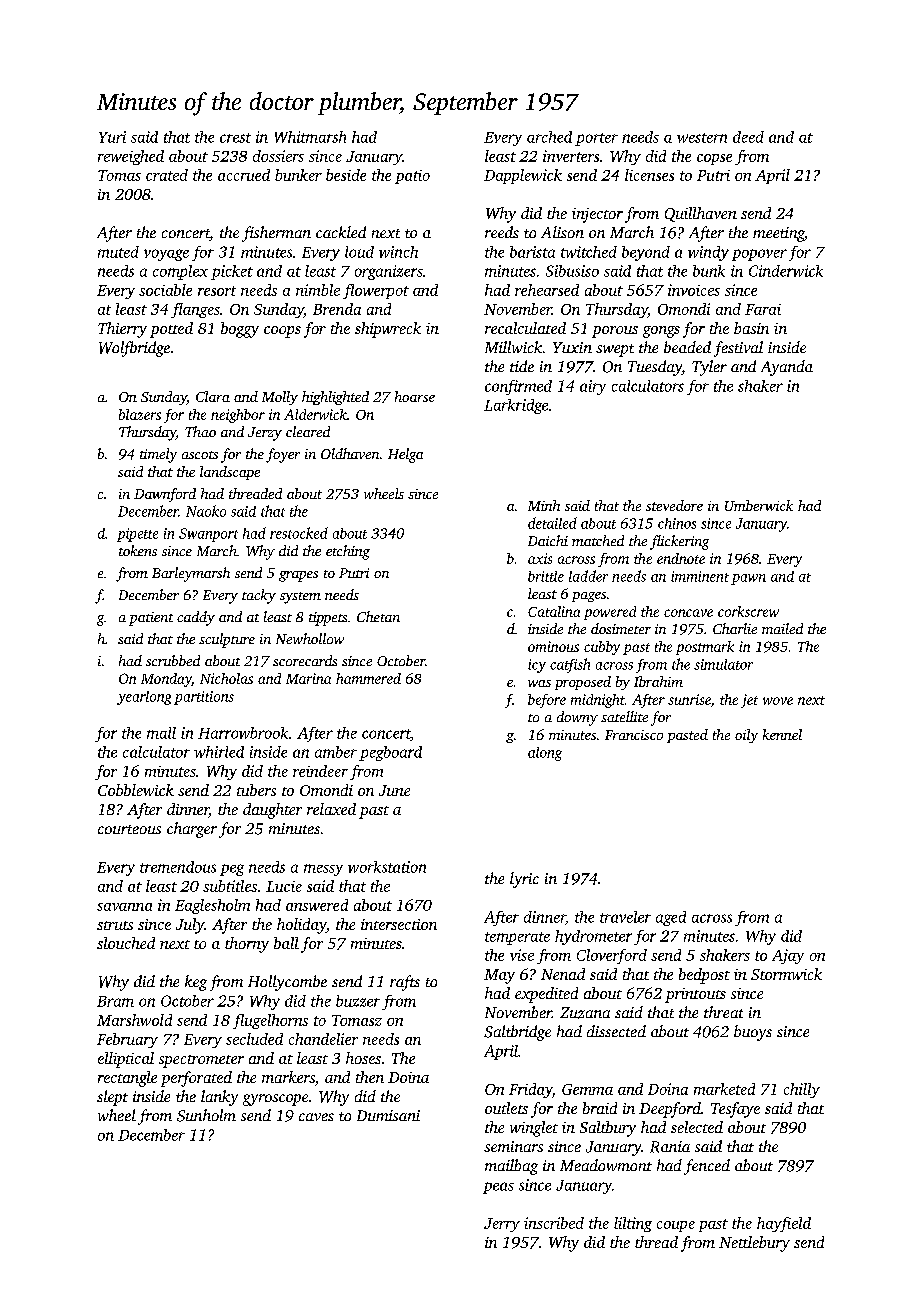  What do you see at coordinates (782, 734) in the page?
I see `kennel` at bounding box center [782, 734].
